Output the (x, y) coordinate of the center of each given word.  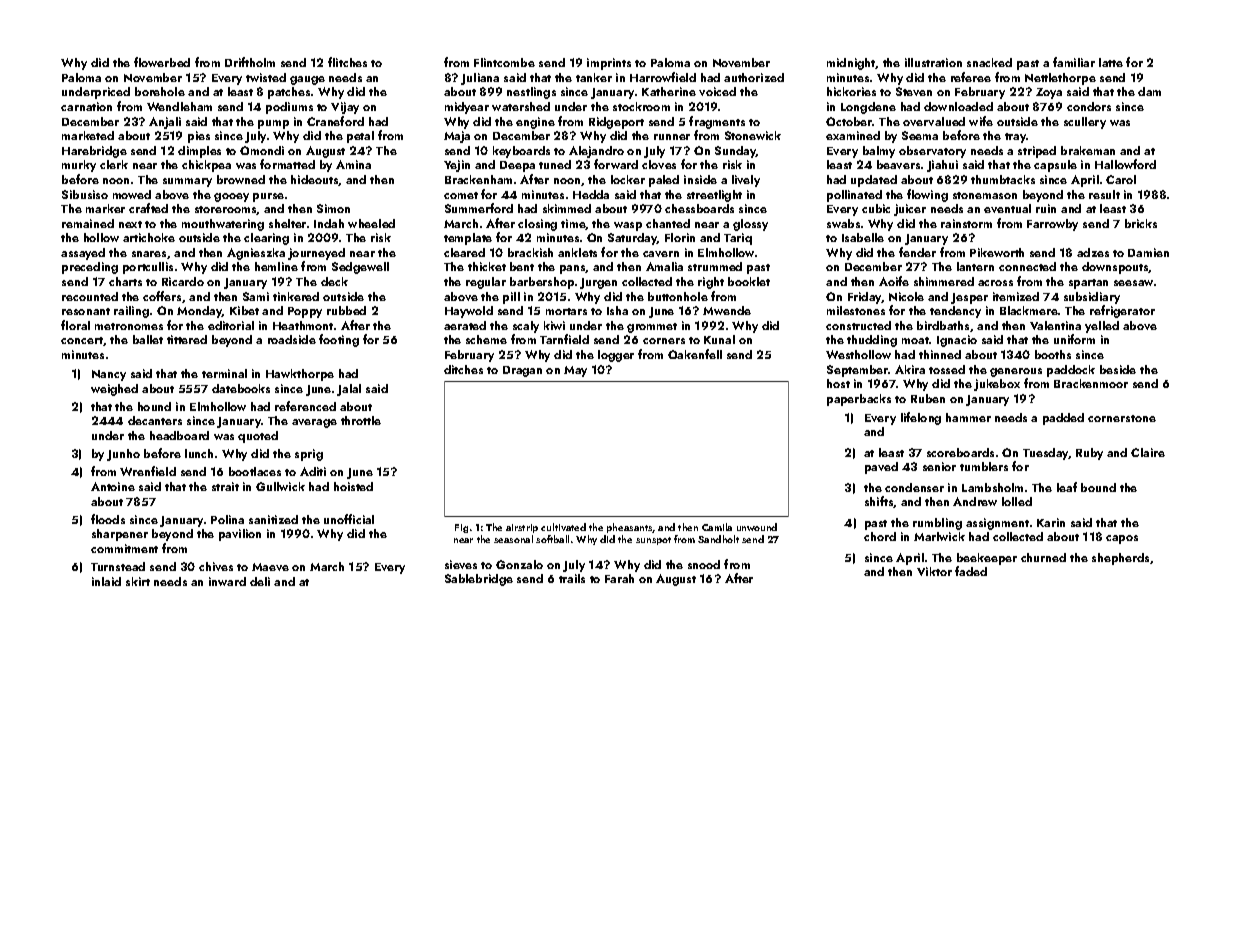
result (1104, 194)
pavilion (240, 535)
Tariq (738, 239)
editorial (231, 325)
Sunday (735, 152)
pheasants (630, 528)
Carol (1121, 179)
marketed (88, 135)
